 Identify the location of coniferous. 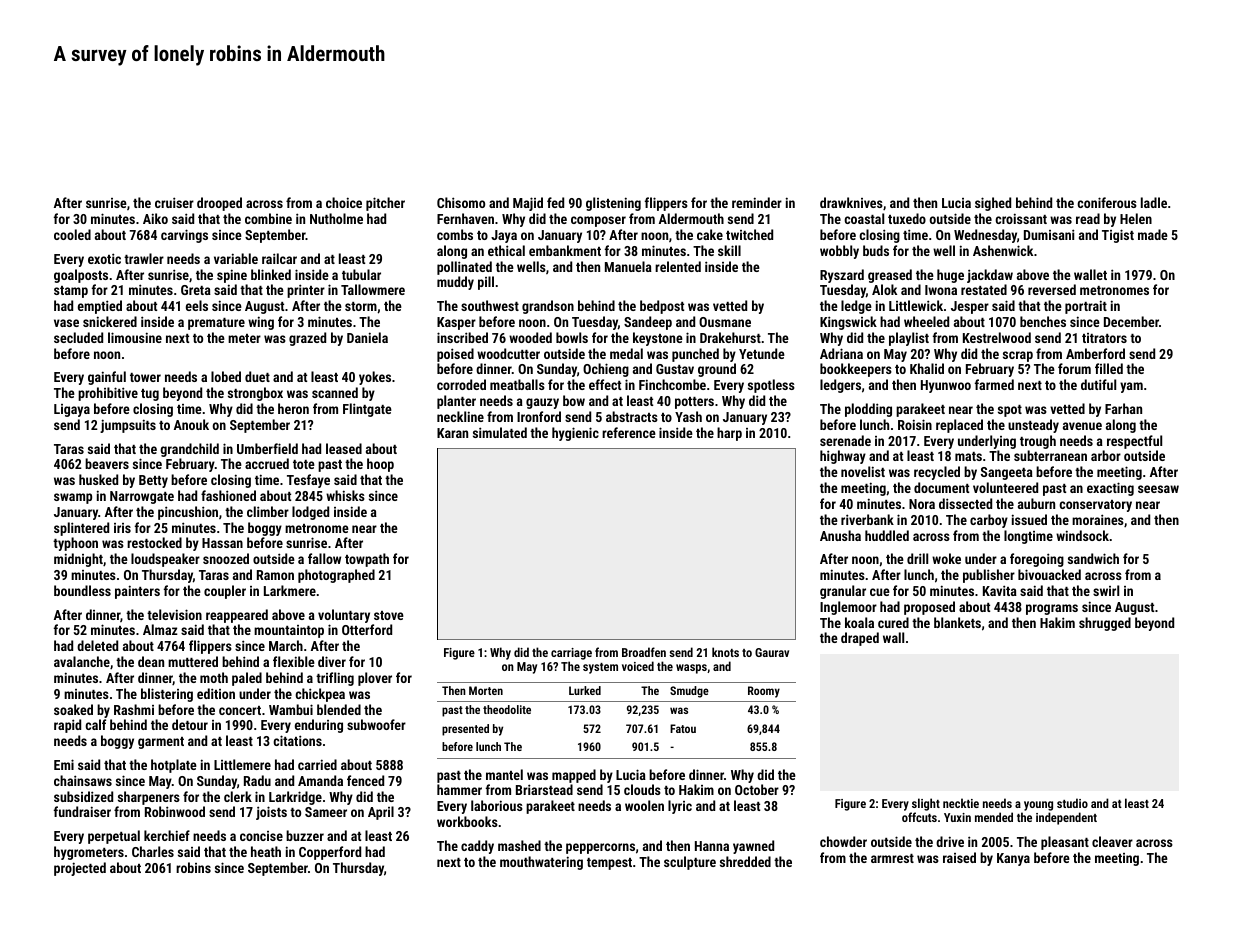
(1107, 202).
